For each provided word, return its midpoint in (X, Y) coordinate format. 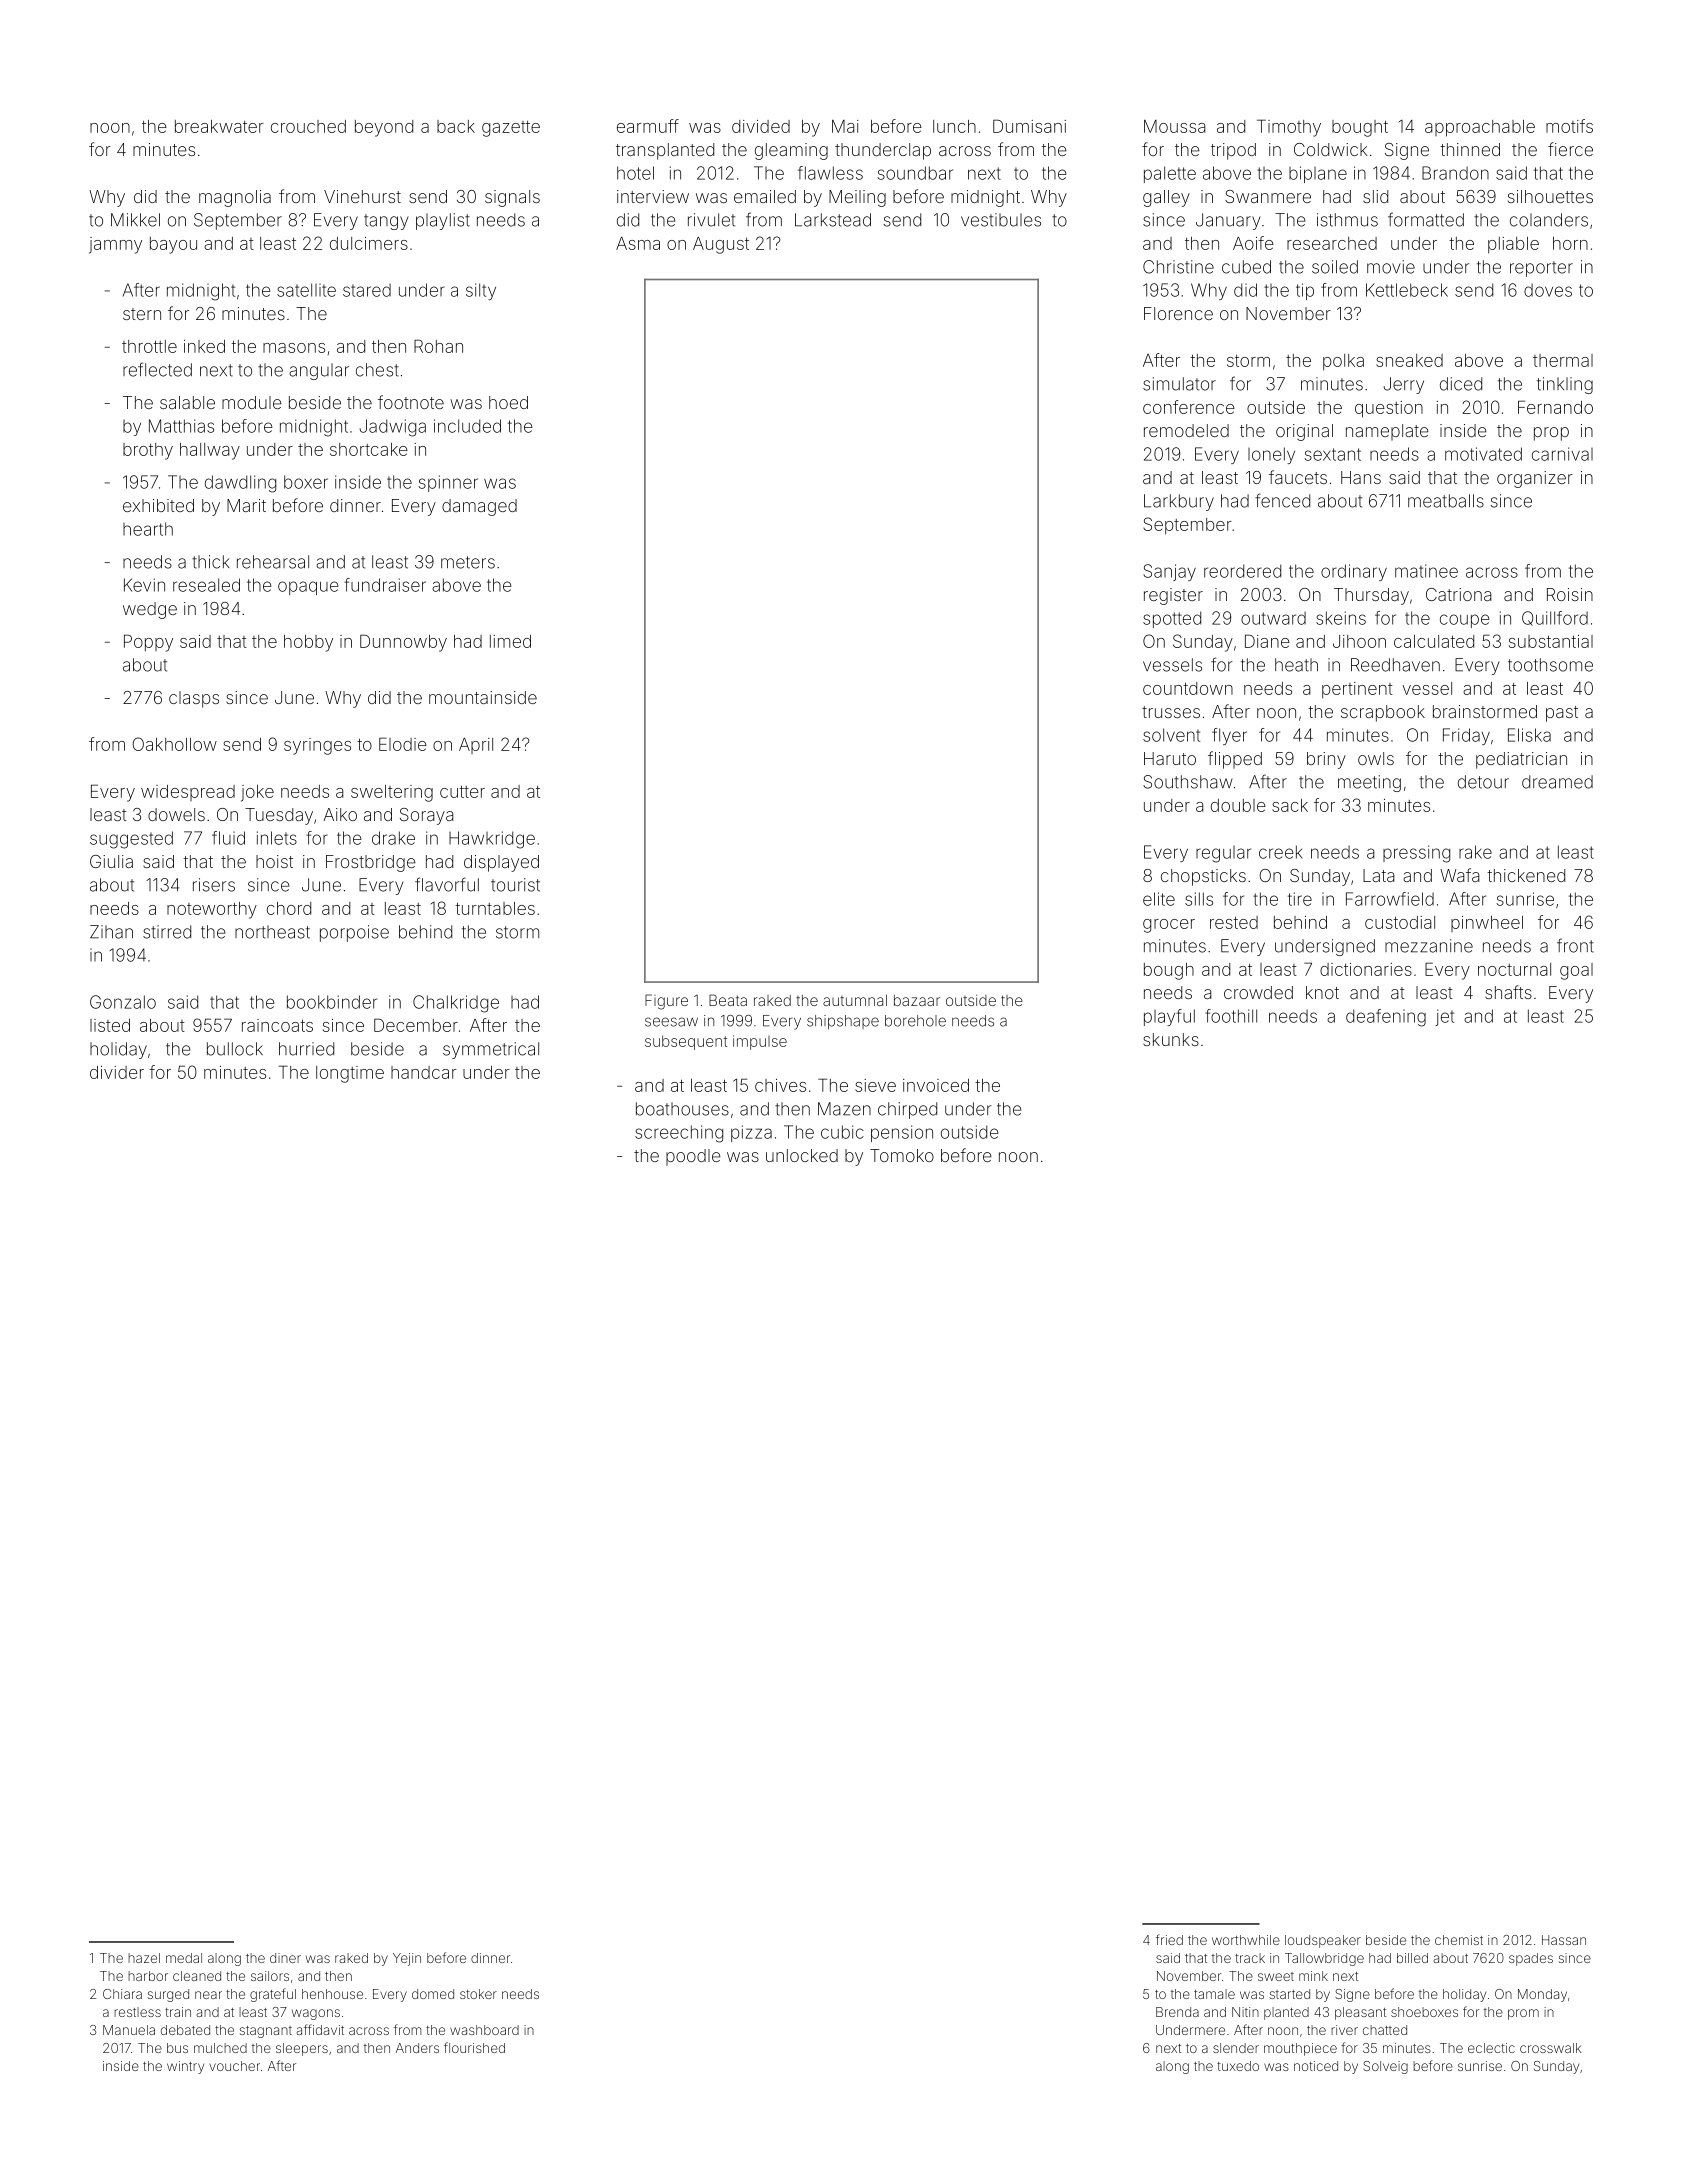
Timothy (1289, 128)
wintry (185, 2067)
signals (512, 198)
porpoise (354, 933)
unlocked (802, 1155)
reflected (157, 369)
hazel (144, 1958)
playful (1169, 1017)
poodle (693, 1157)
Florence (1178, 313)
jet (1444, 1017)
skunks (1171, 1039)
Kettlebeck (1407, 290)
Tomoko (902, 1155)
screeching (679, 1134)
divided (761, 126)
